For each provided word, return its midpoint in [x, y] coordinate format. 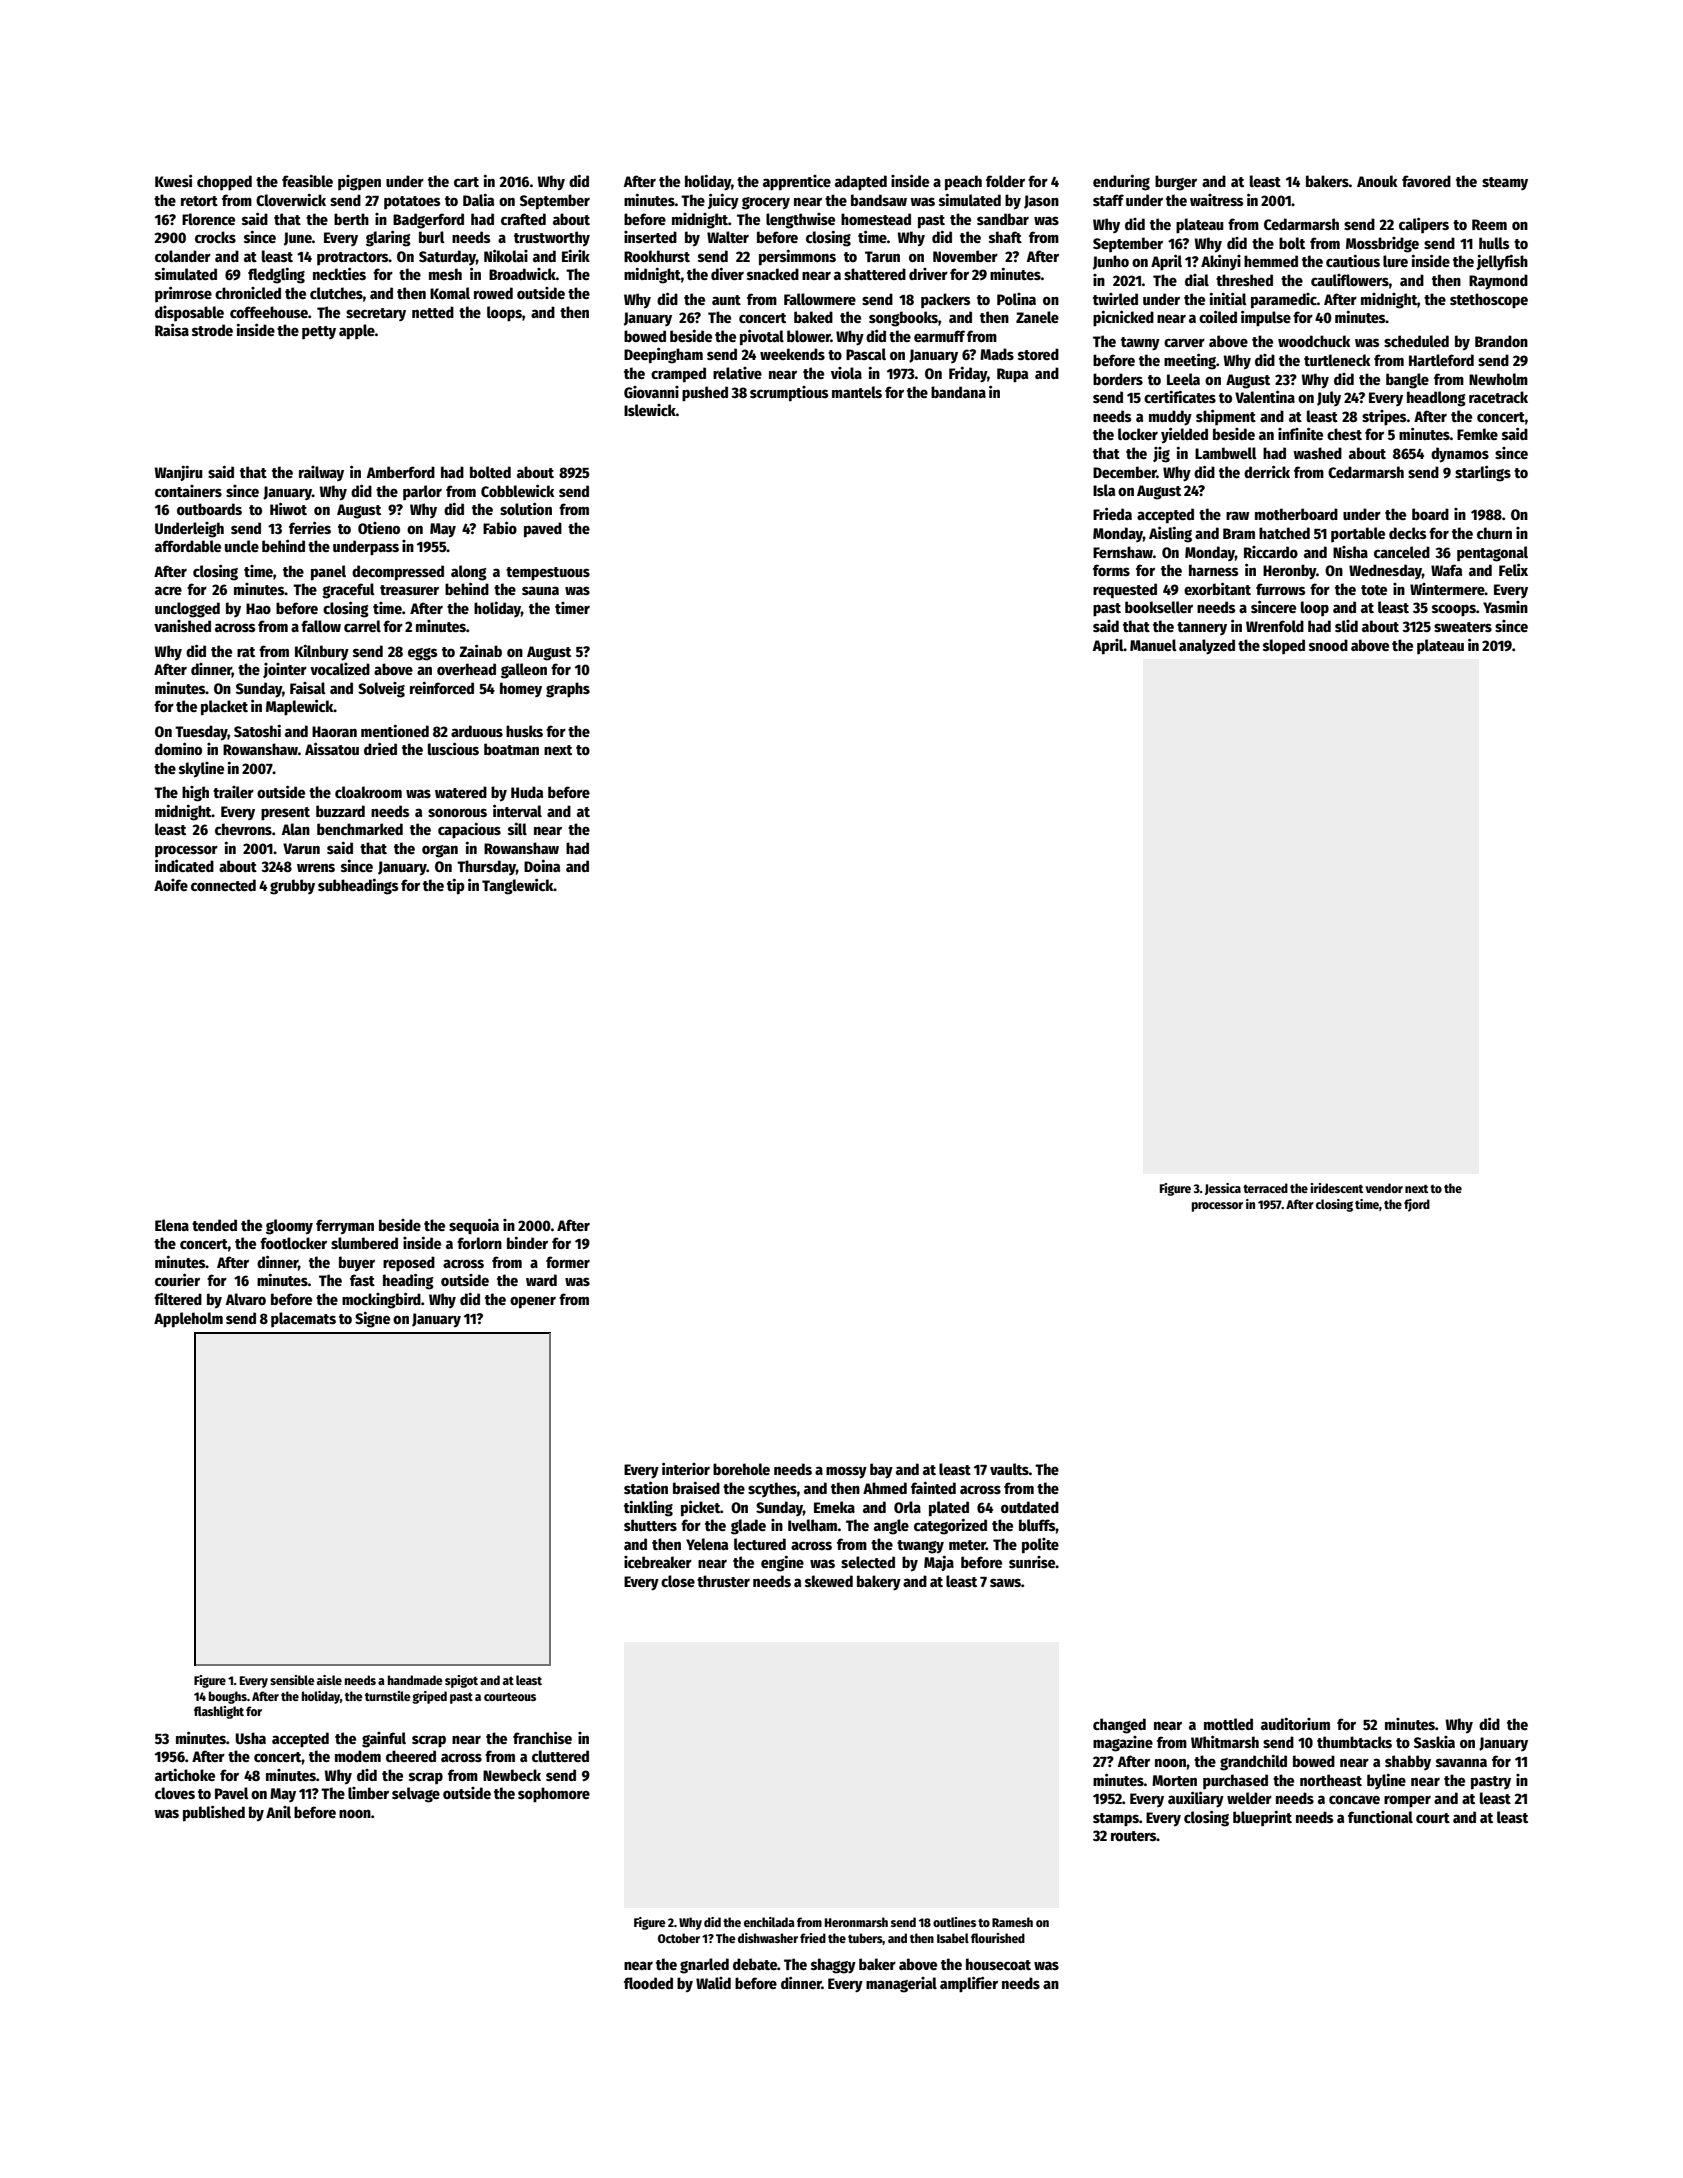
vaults [1009, 1469]
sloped [1284, 646]
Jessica [1223, 1189]
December [1125, 472]
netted [433, 312]
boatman [511, 749]
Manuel [1153, 645]
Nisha [1350, 552]
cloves [175, 1793]
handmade [415, 1680]
